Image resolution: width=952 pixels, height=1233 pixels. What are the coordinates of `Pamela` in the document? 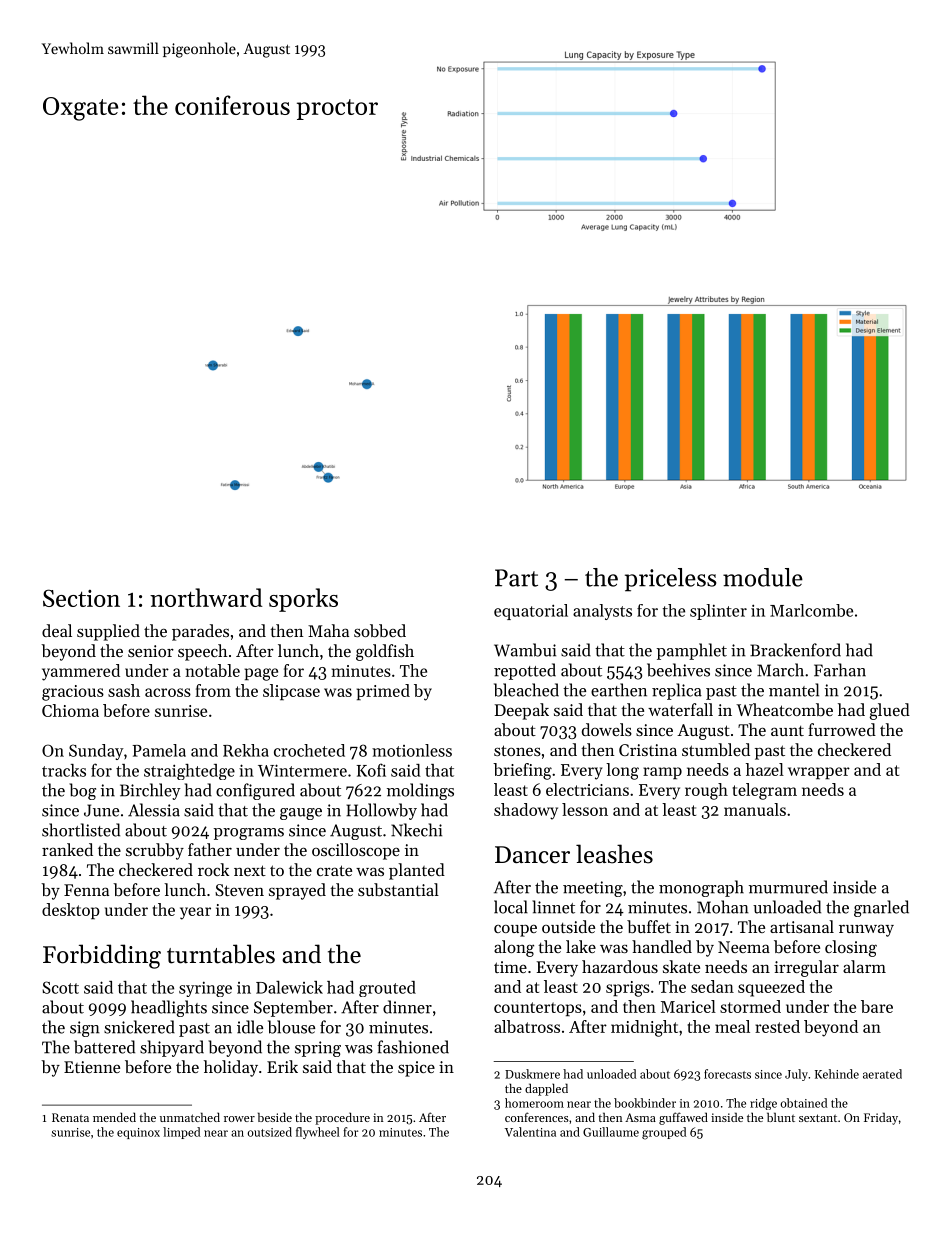 It's located at (159, 750).
